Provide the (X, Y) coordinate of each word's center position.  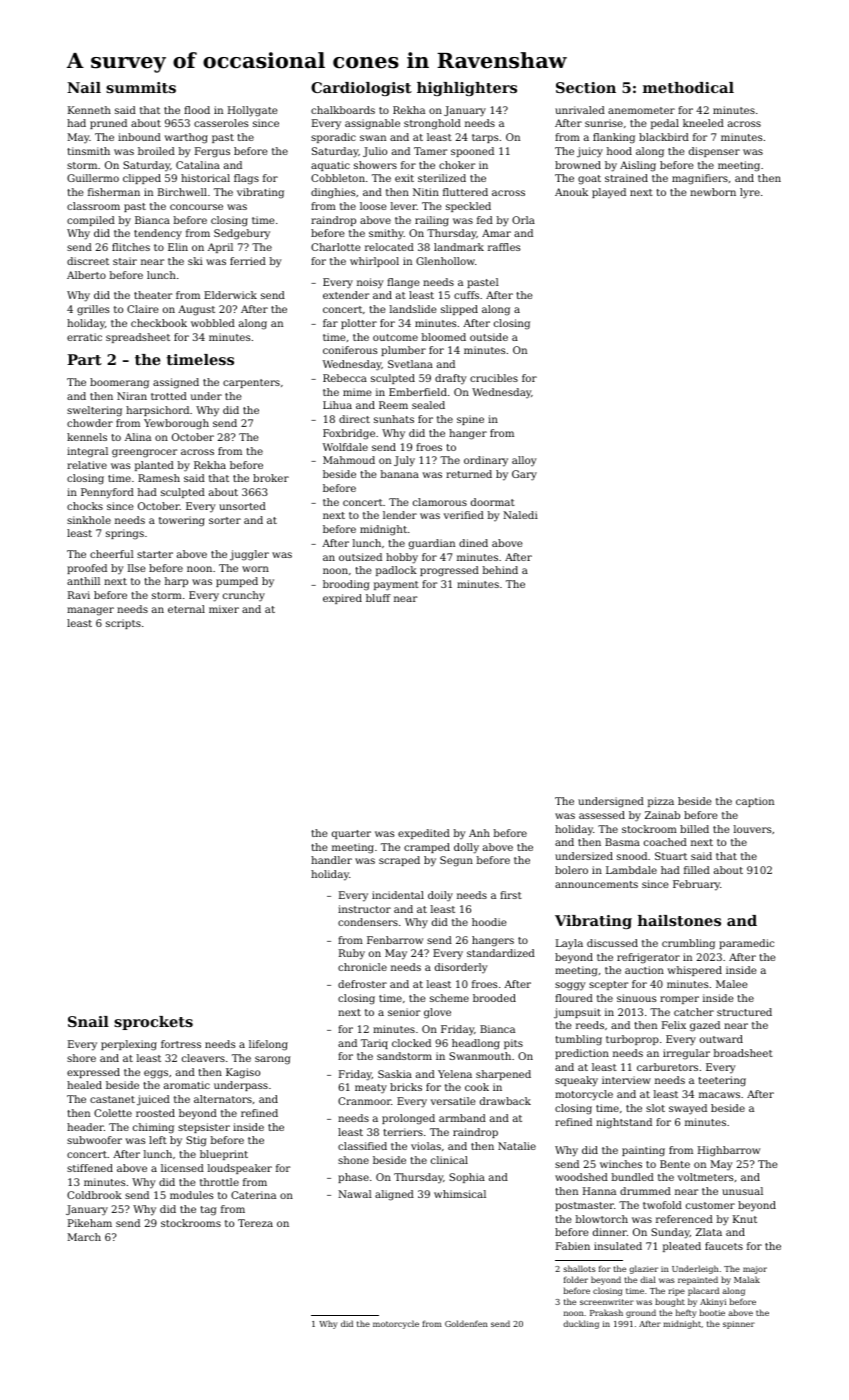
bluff (378, 598)
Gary (524, 475)
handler (331, 860)
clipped (142, 179)
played (609, 193)
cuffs (466, 295)
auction (644, 970)
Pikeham (90, 1223)
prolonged (408, 1119)
